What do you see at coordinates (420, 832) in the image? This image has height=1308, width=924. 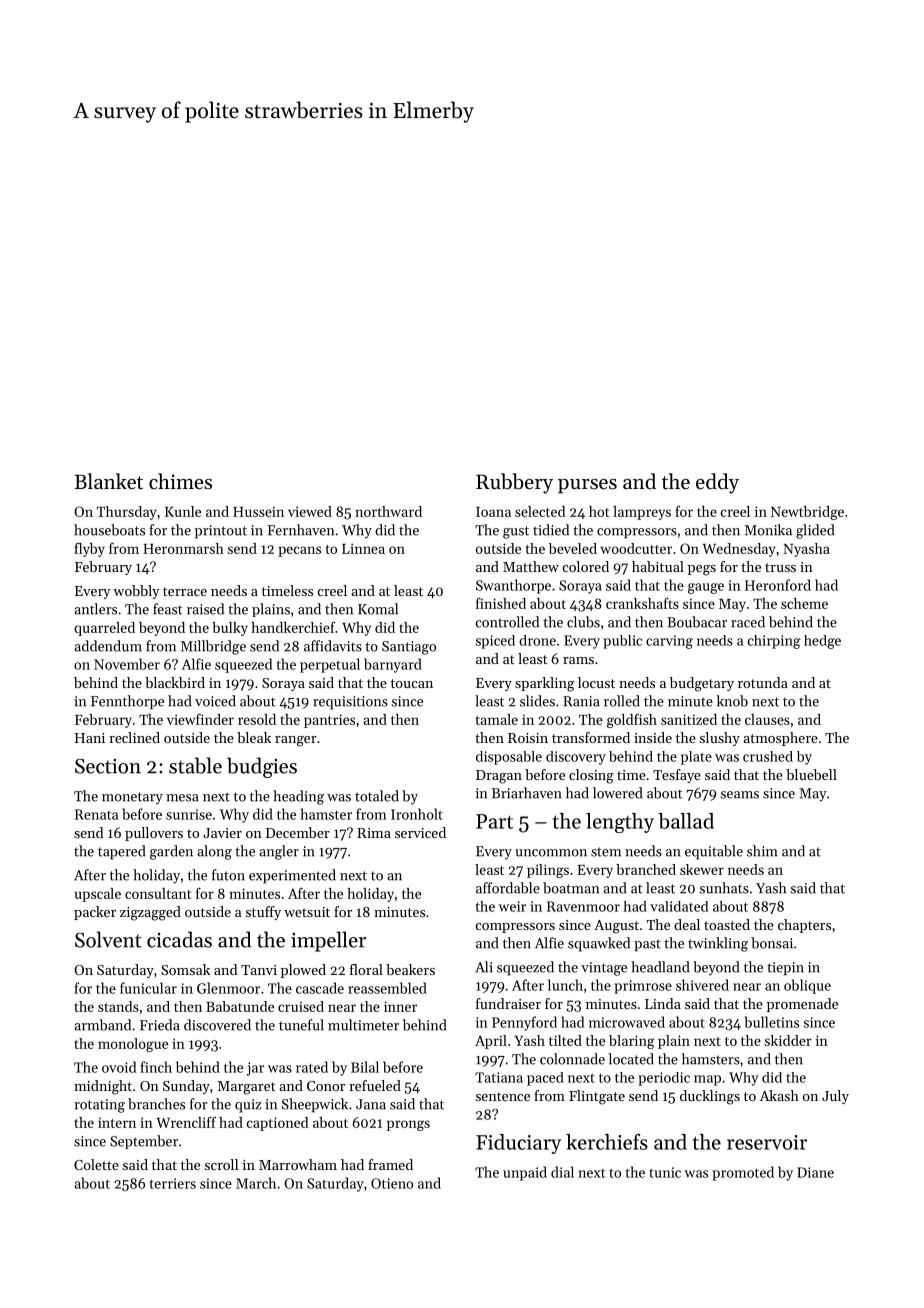 I see `serviced` at bounding box center [420, 832].
